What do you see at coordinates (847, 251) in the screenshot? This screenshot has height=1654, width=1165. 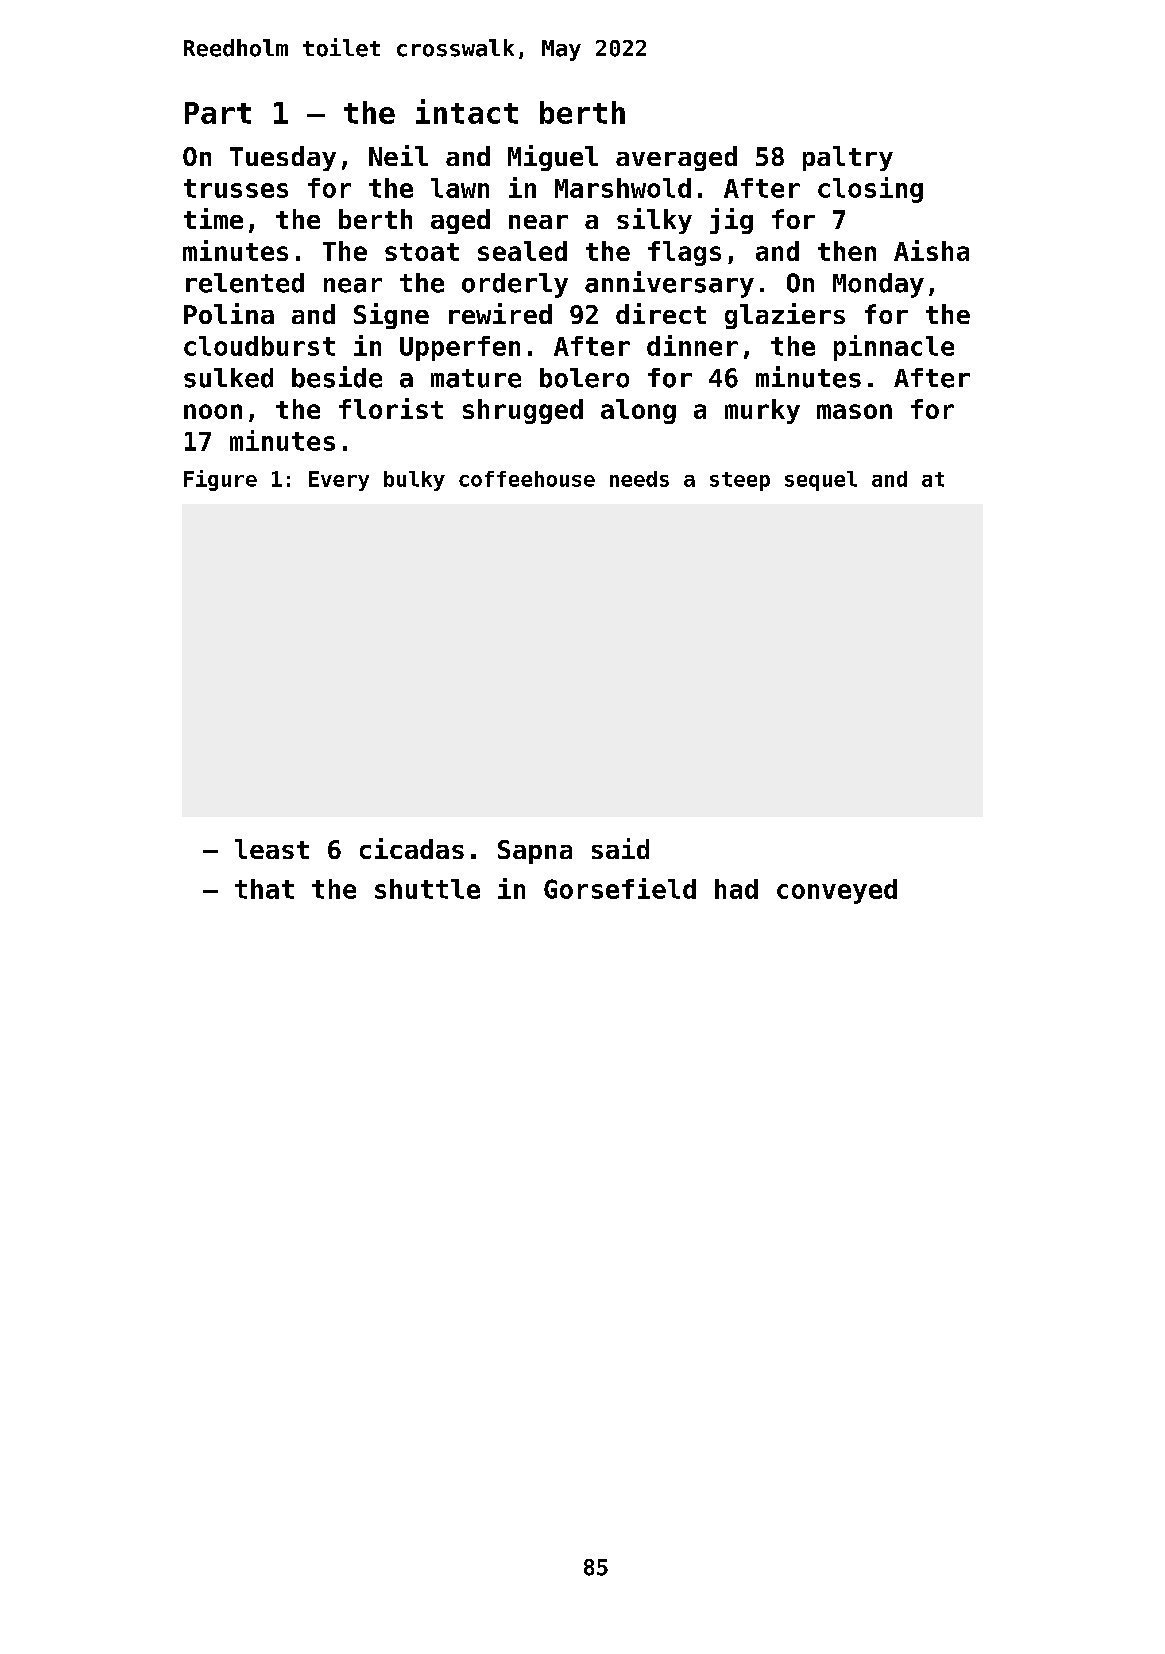 I see `then` at bounding box center [847, 251].
